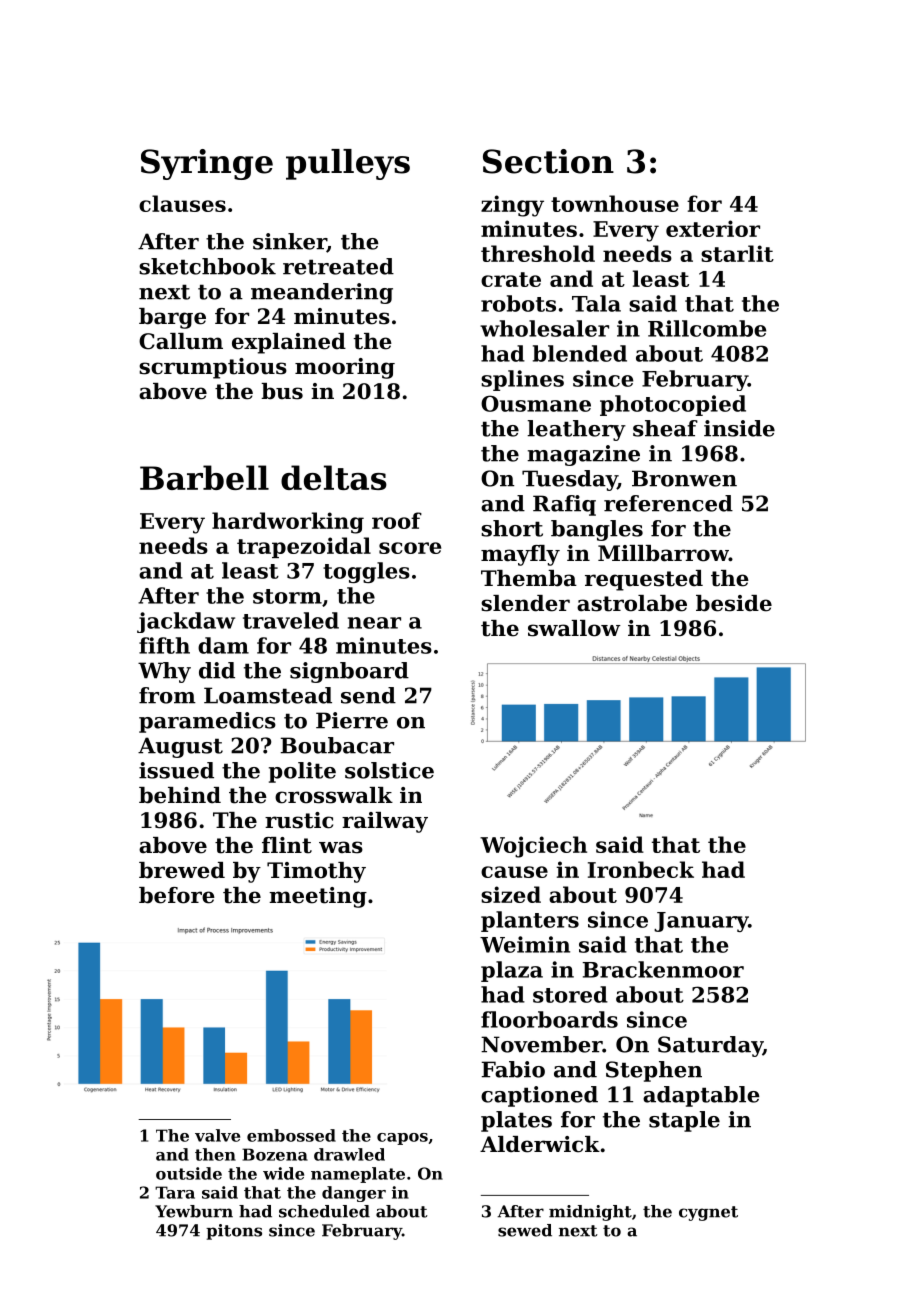 Image resolution: width=924 pixels, height=1314 pixels. What do you see at coordinates (348, 164) in the screenshot?
I see `pulleys` at bounding box center [348, 164].
